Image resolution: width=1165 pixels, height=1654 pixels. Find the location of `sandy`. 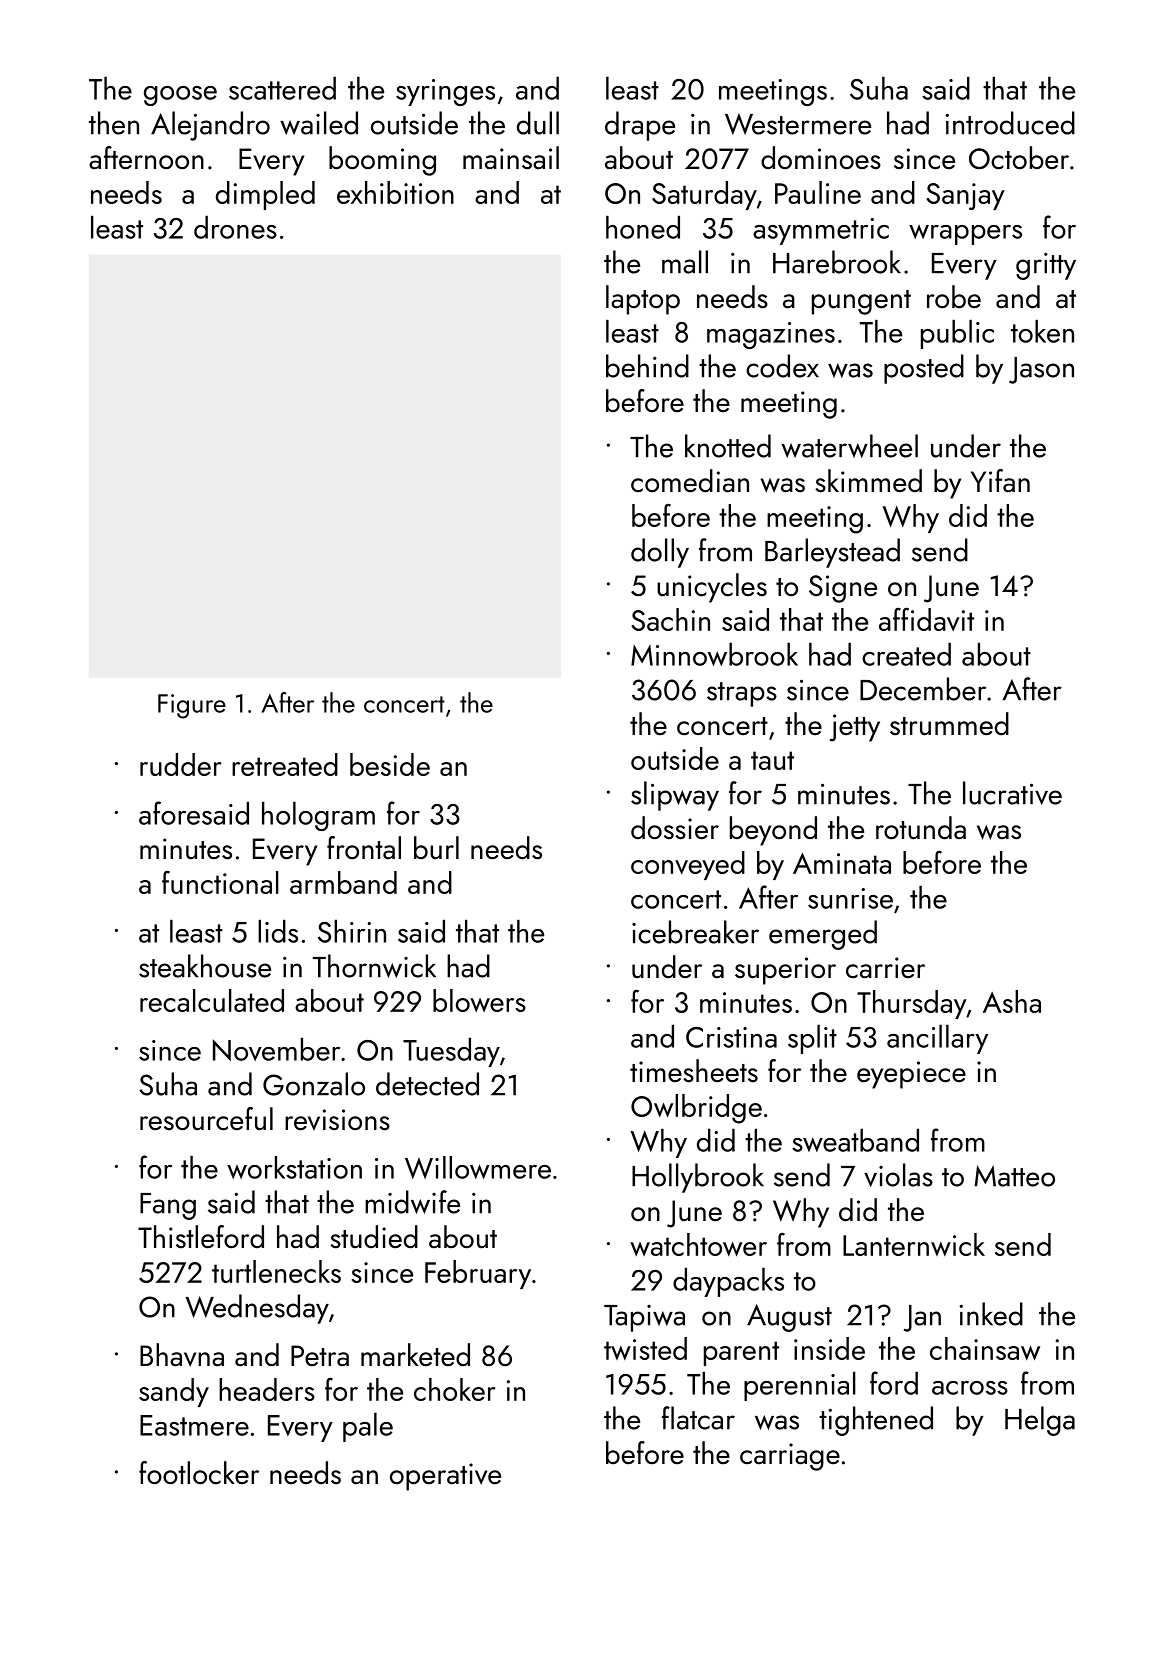

sandy is located at coordinates (174, 1392).
